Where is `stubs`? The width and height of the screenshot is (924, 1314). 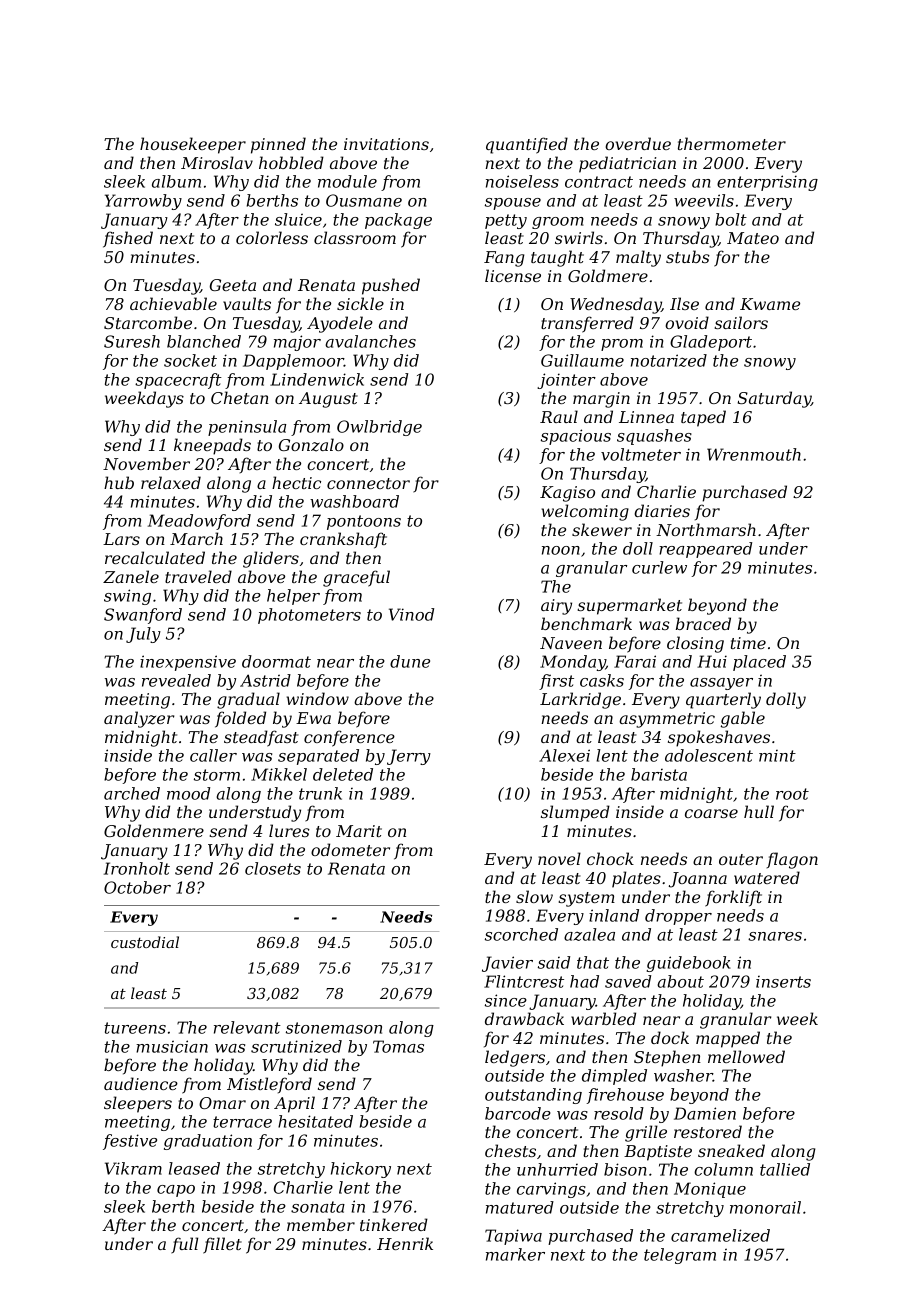
stubs is located at coordinates (688, 256).
